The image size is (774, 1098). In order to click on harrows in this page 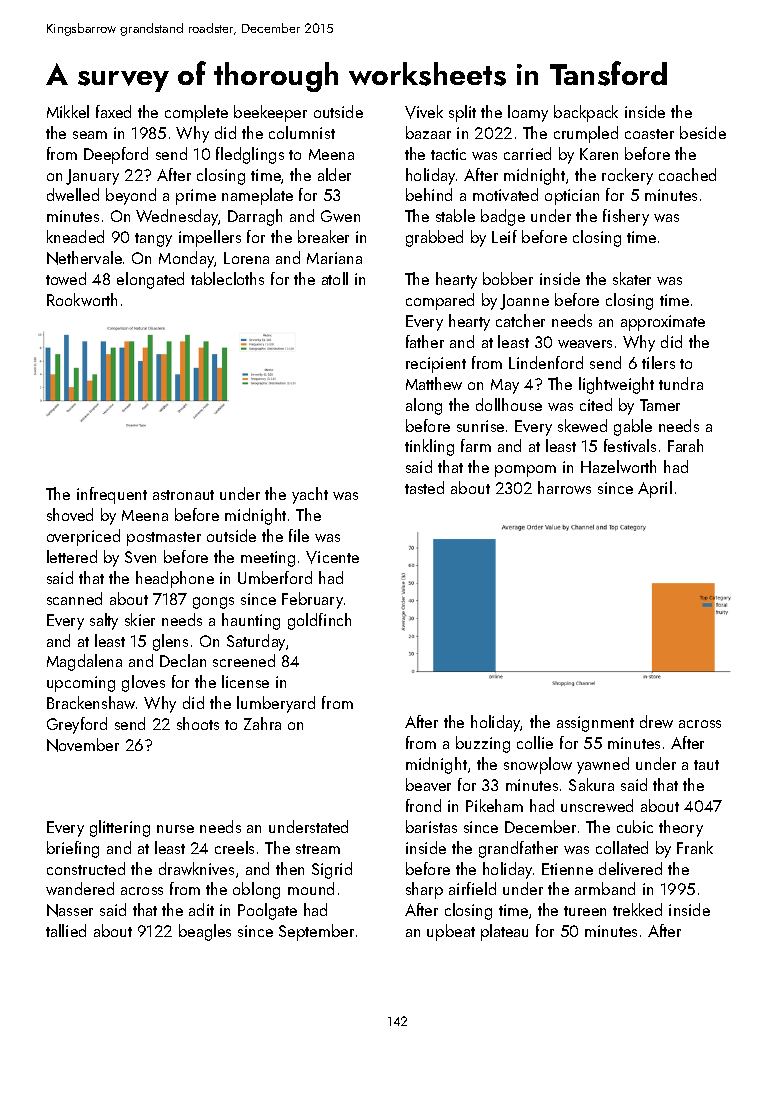, I will do `click(564, 487)`.
